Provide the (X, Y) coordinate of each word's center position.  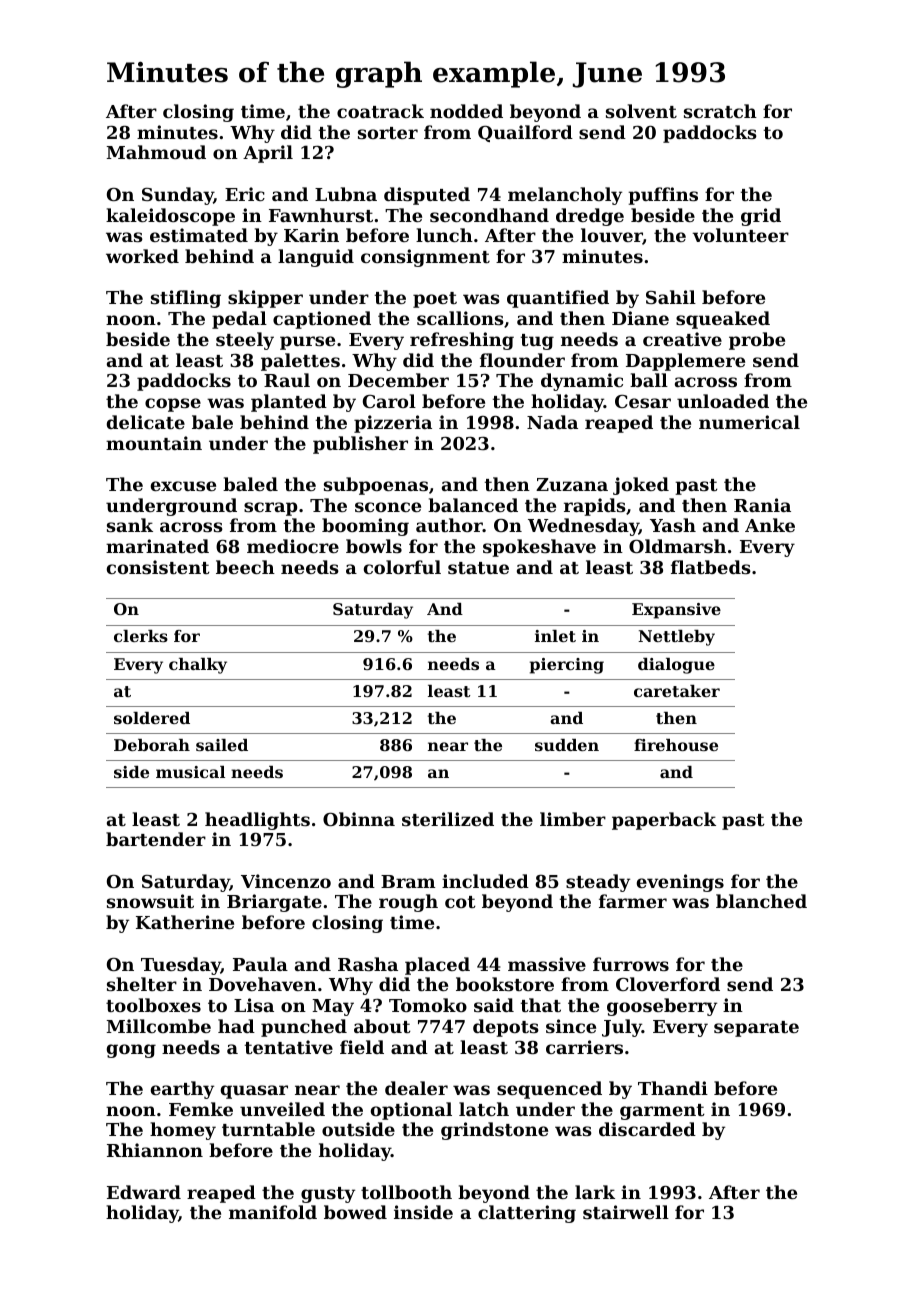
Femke (201, 1109)
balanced (473, 505)
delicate (146, 422)
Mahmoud (156, 152)
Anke (770, 525)
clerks (141, 636)
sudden (567, 745)
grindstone (494, 1131)
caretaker (677, 691)
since (571, 1026)
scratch (720, 111)
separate (756, 1029)
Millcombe (158, 1026)
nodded (466, 111)
